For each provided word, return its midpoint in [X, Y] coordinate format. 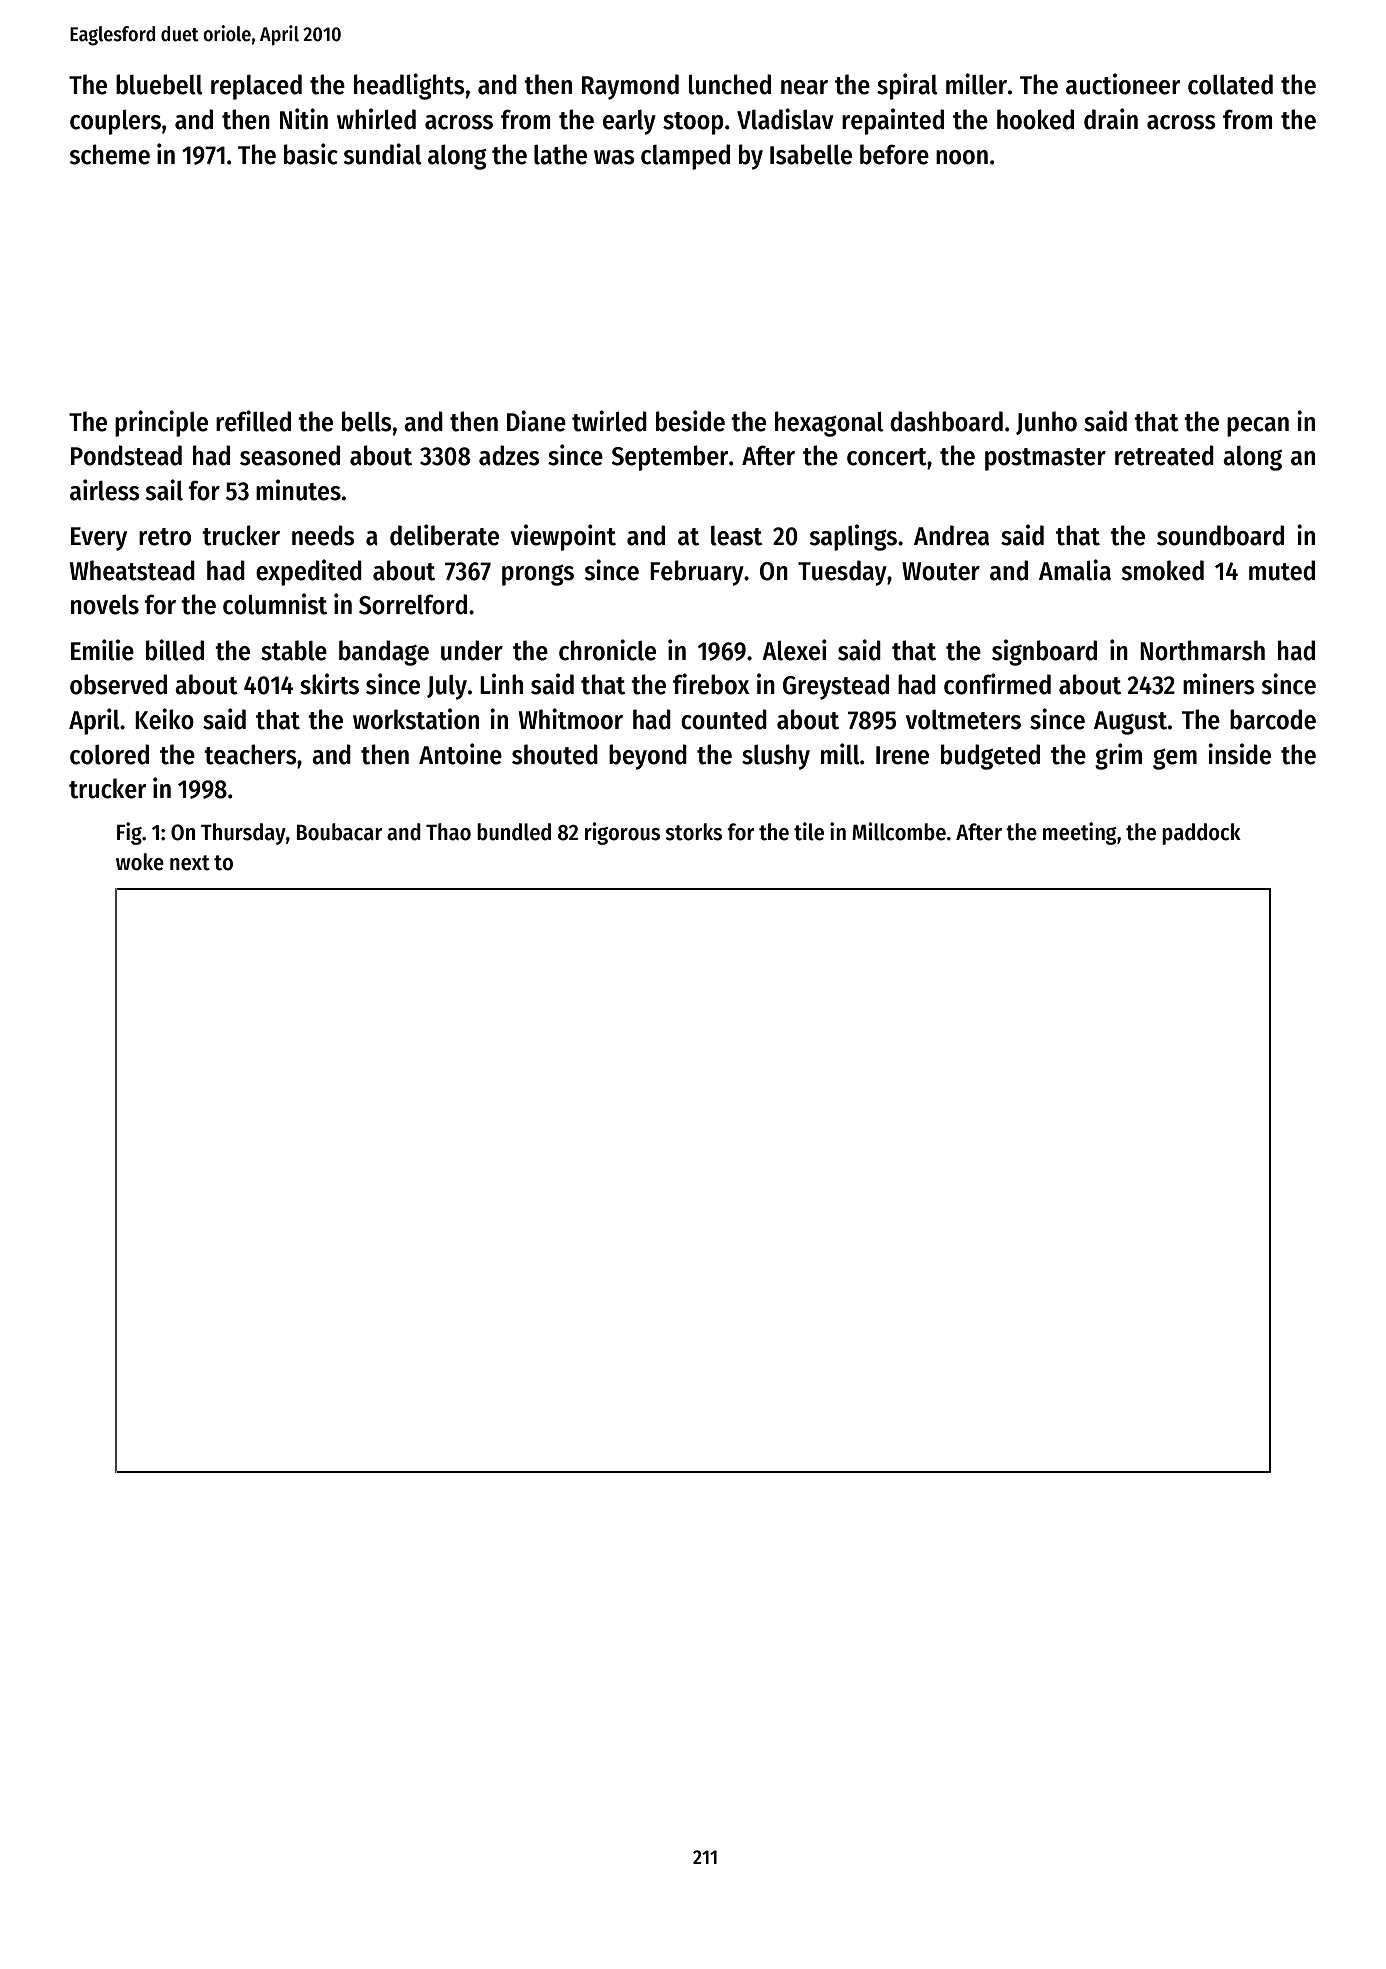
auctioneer [1123, 84]
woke [140, 862]
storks [693, 832]
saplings [853, 537]
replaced [256, 87]
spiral [907, 86]
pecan [1258, 427]
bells [367, 421]
